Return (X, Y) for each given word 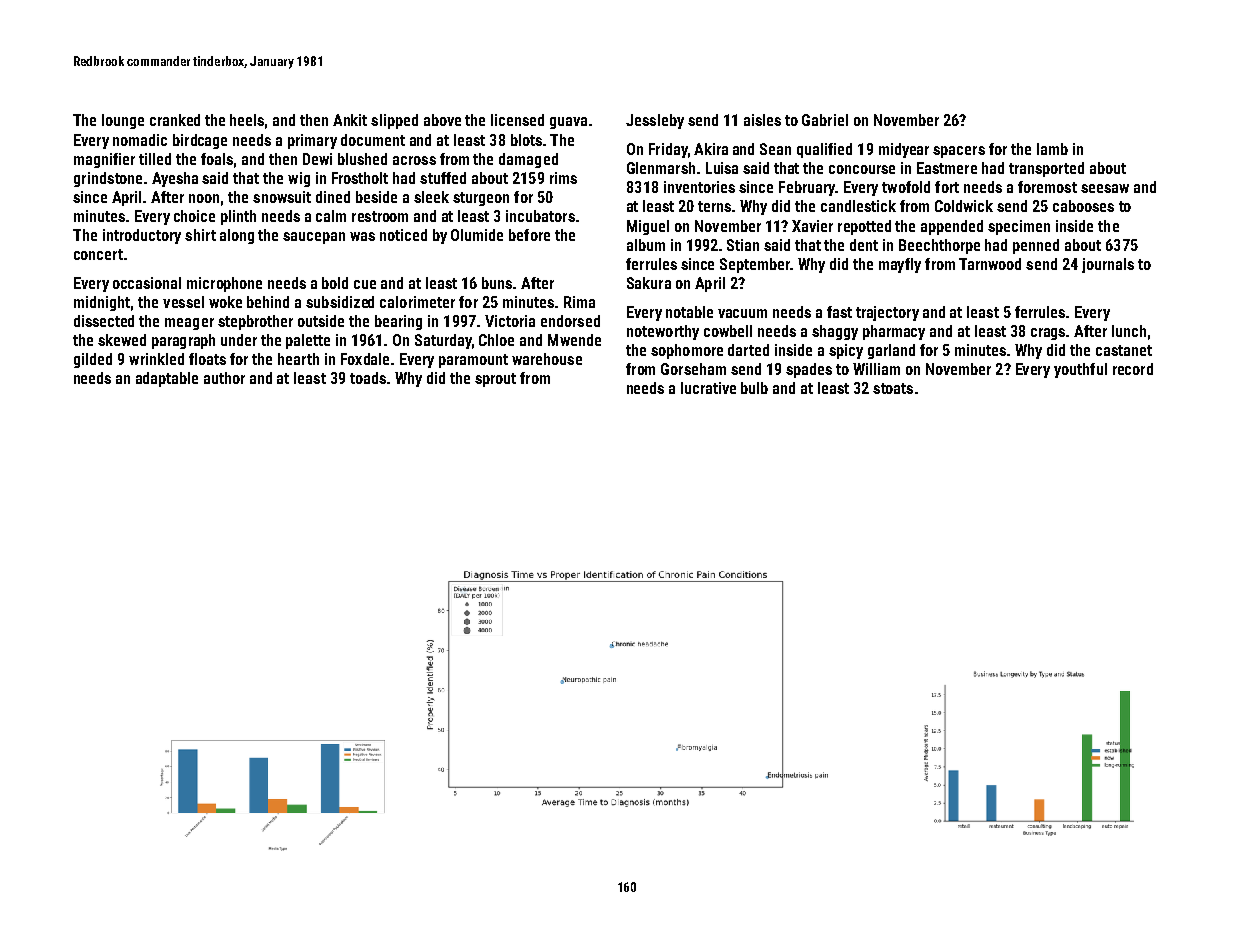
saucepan (314, 238)
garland (891, 351)
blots (526, 140)
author (224, 378)
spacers (959, 152)
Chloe (496, 340)
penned (1036, 246)
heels (247, 120)
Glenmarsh (661, 168)
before (529, 235)
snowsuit (282, 197)
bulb (754, 388)
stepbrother (255, 322)
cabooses (1083, 206)
